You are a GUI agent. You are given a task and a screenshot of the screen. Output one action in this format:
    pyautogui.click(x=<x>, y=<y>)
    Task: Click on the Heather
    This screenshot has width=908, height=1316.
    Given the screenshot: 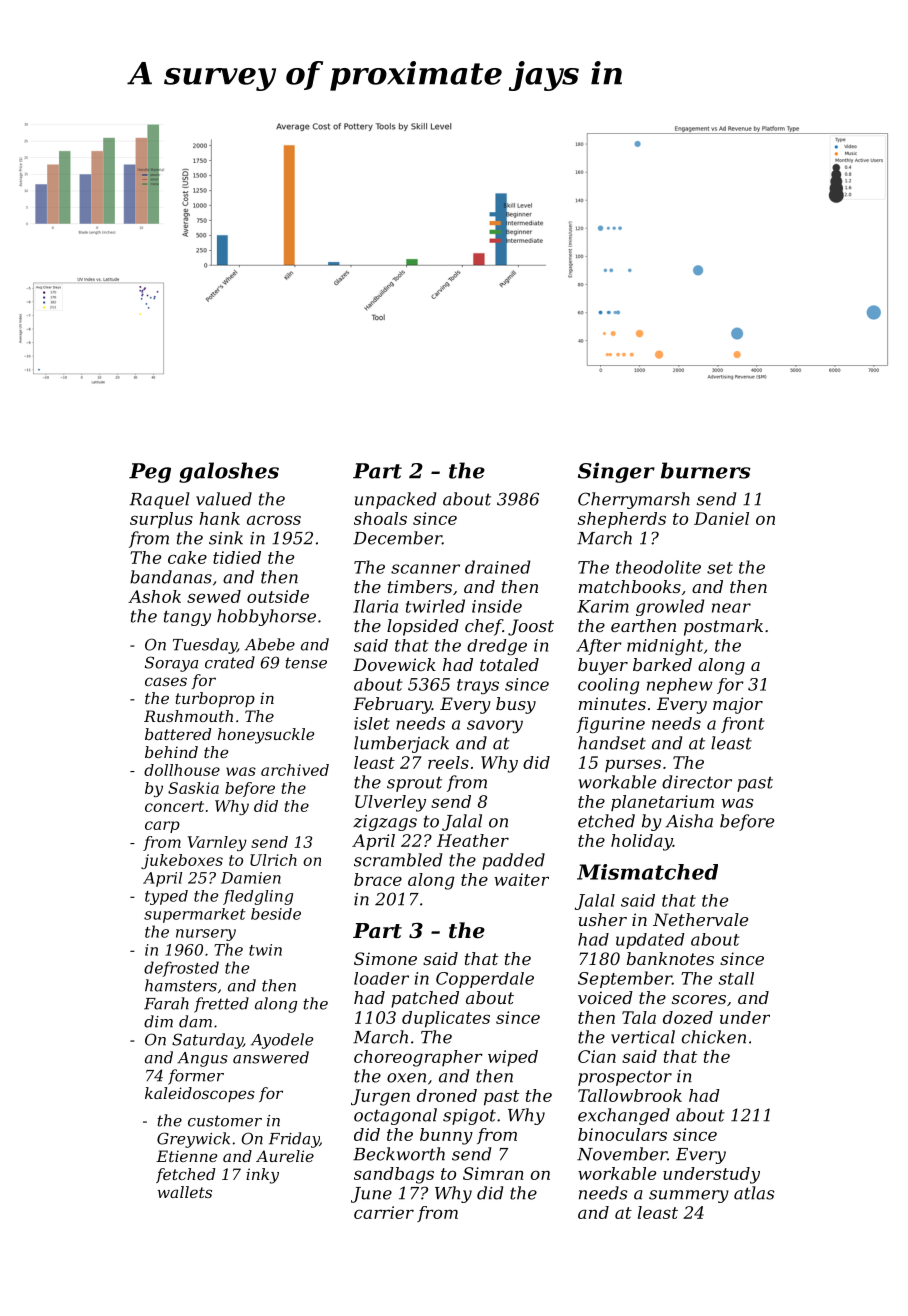 What is the action you would take?
    pyautogui.click(x=473, y=840)
